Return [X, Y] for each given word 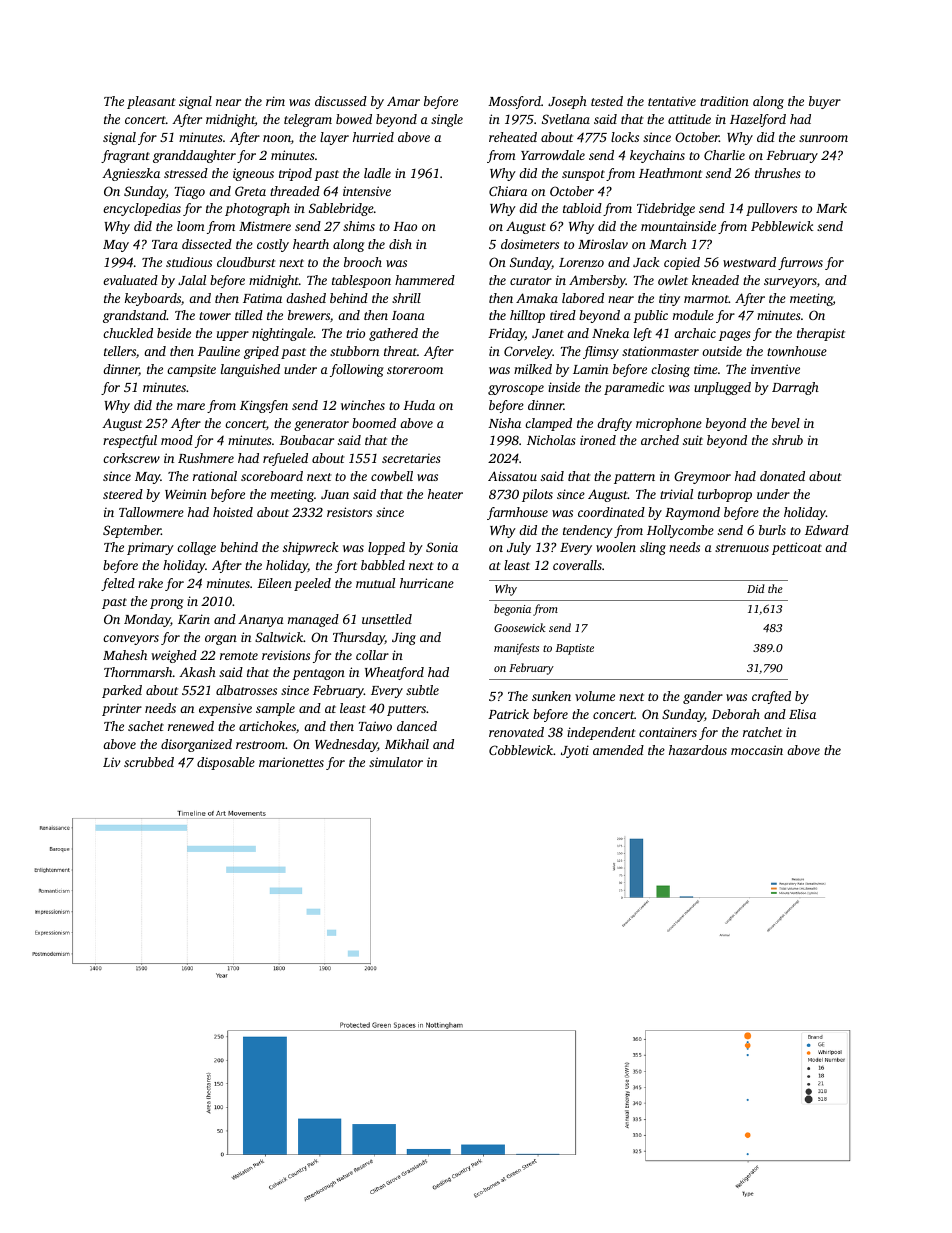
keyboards [153, 299]
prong [166, 604]
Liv [112, 762]
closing [670, 370]
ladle [377, 173]
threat [400, 351]
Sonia [442, 547]
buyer [825, 102]
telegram [308, 120]
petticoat [797, 548]
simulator [396, 762]
